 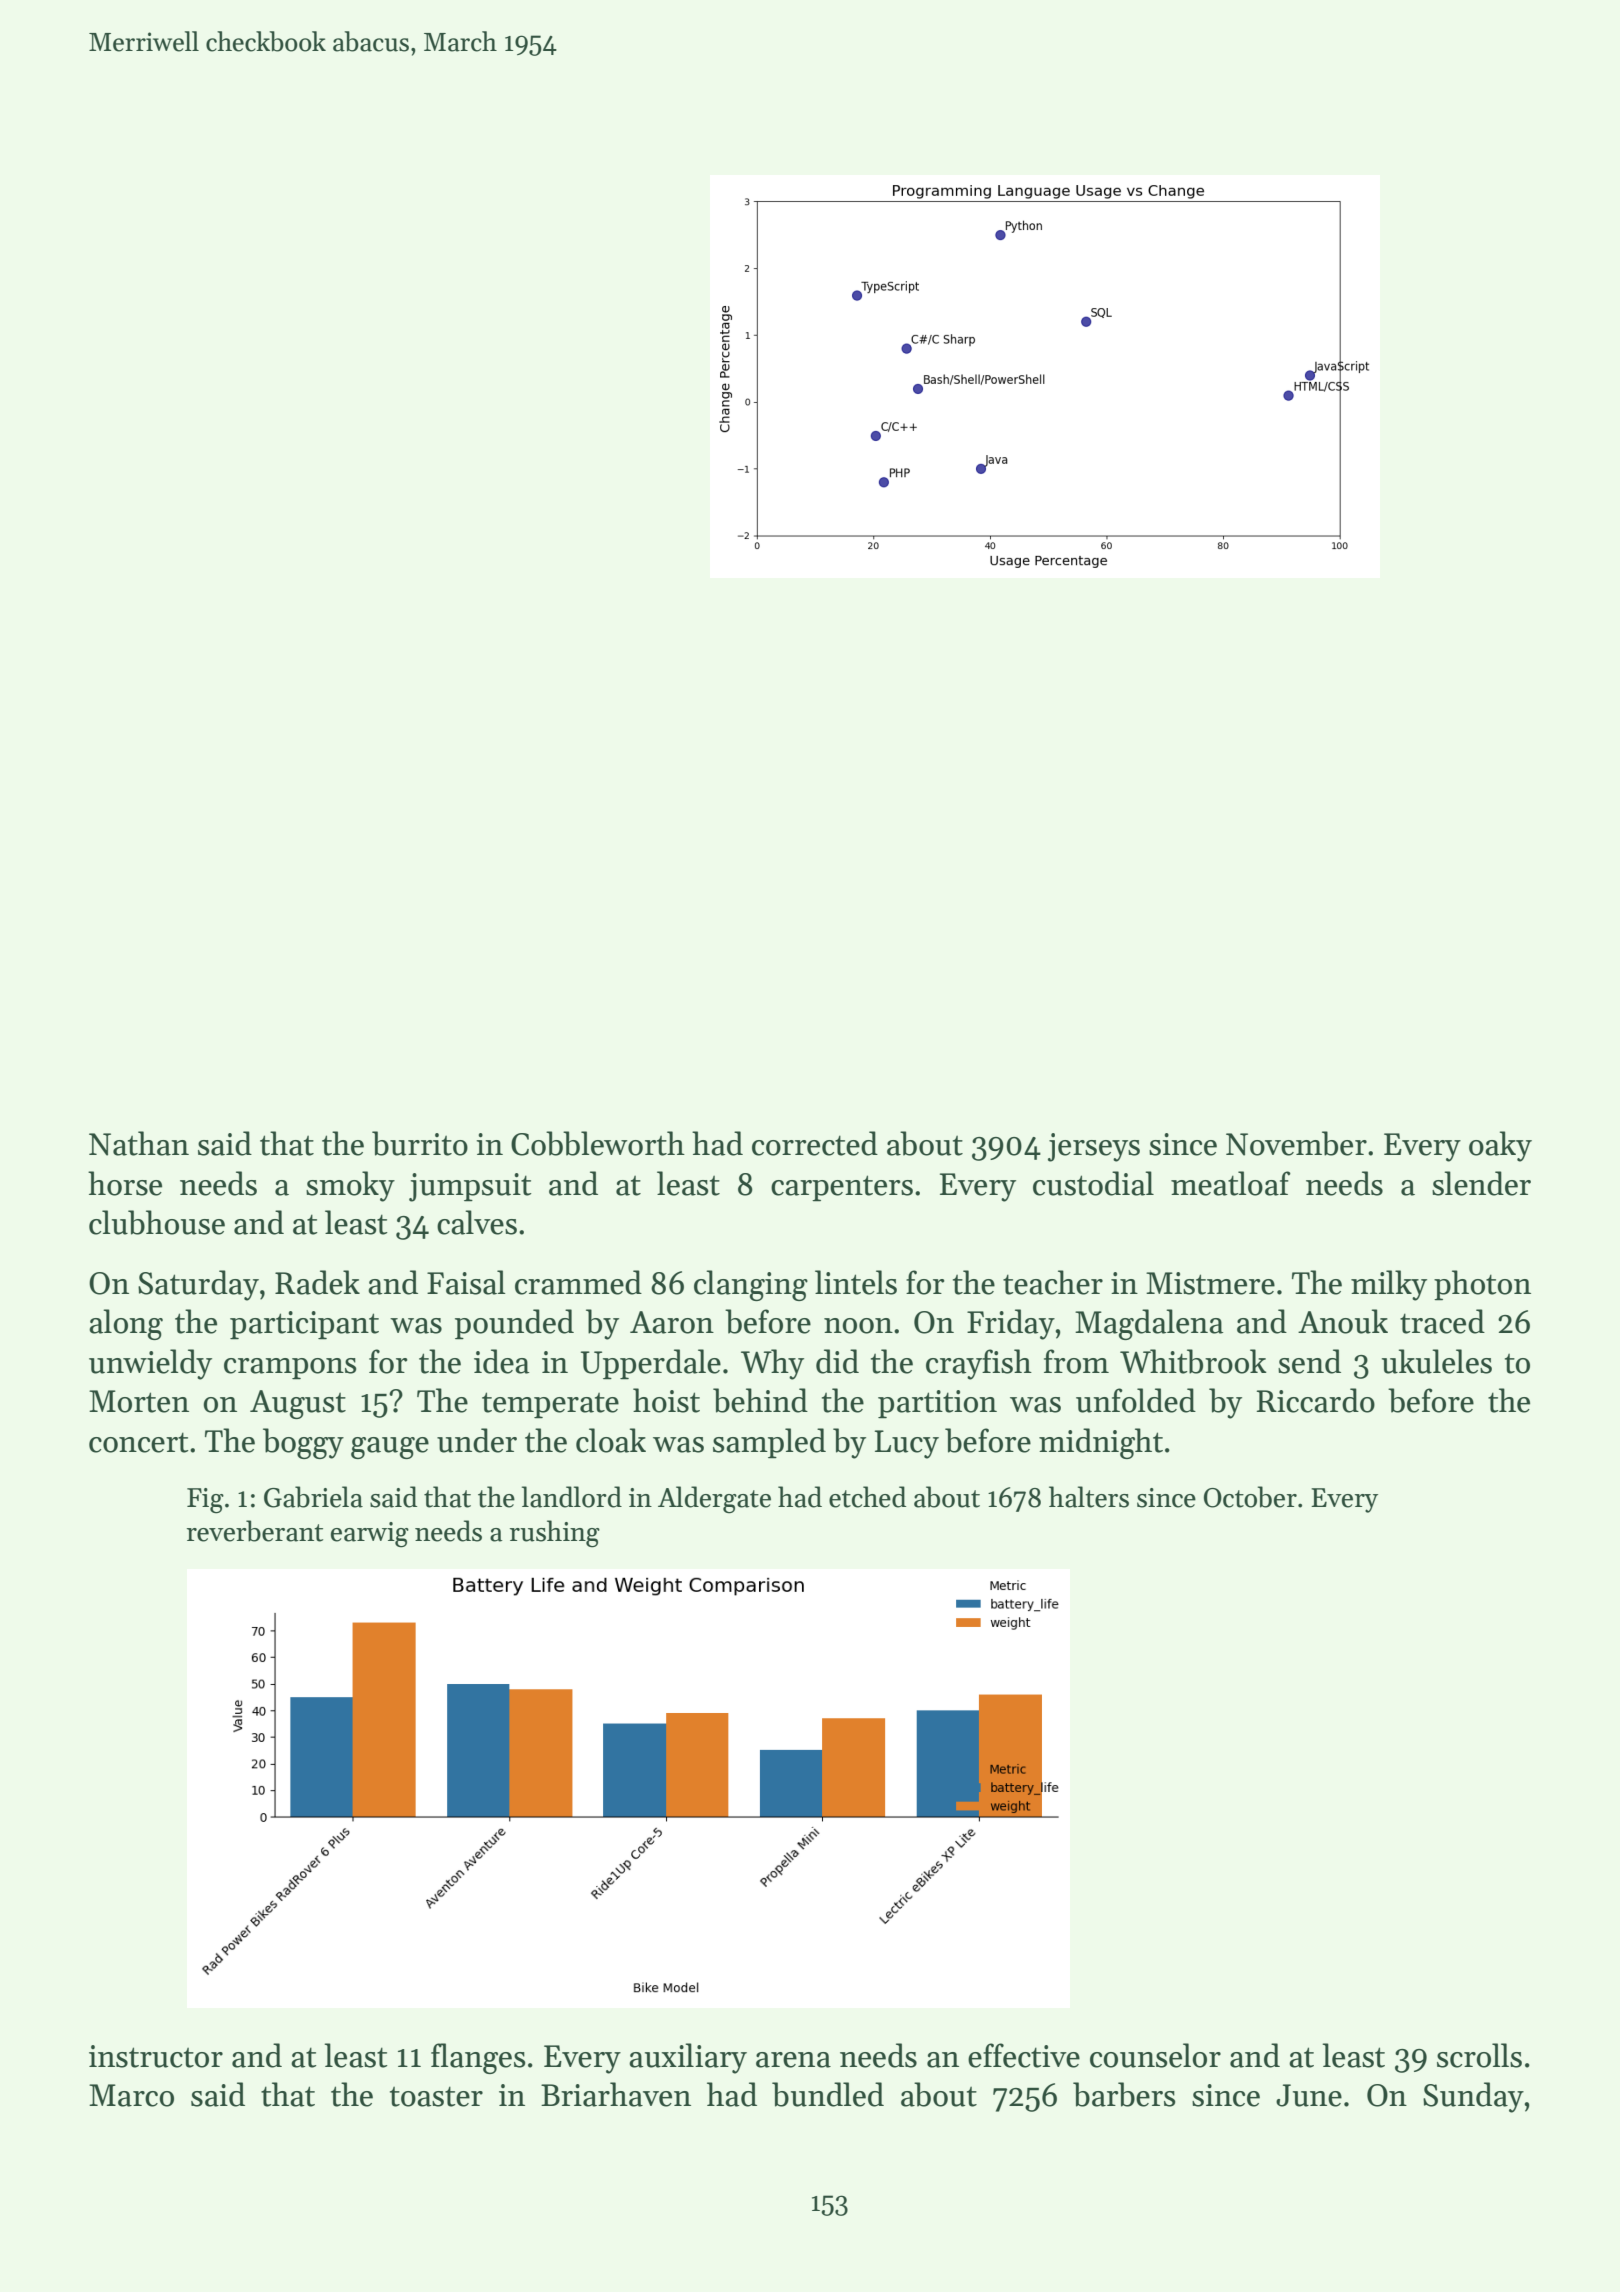 What do you see at coordinates (1124, 2094) in the image?
I see `barbers` at bounding box center [1124, 2094].
